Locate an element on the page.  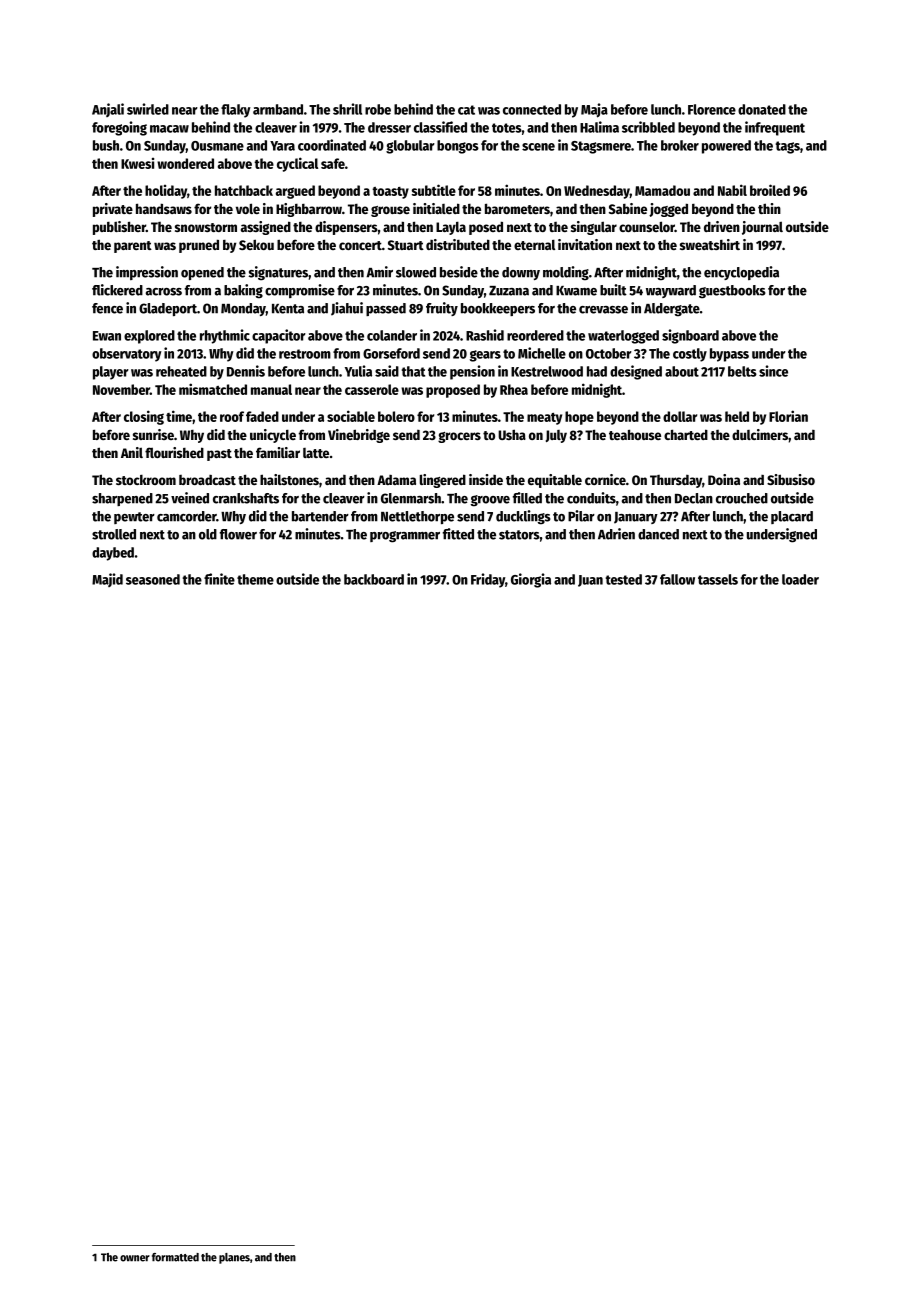
owner is located at coordinates (135, 1258).
